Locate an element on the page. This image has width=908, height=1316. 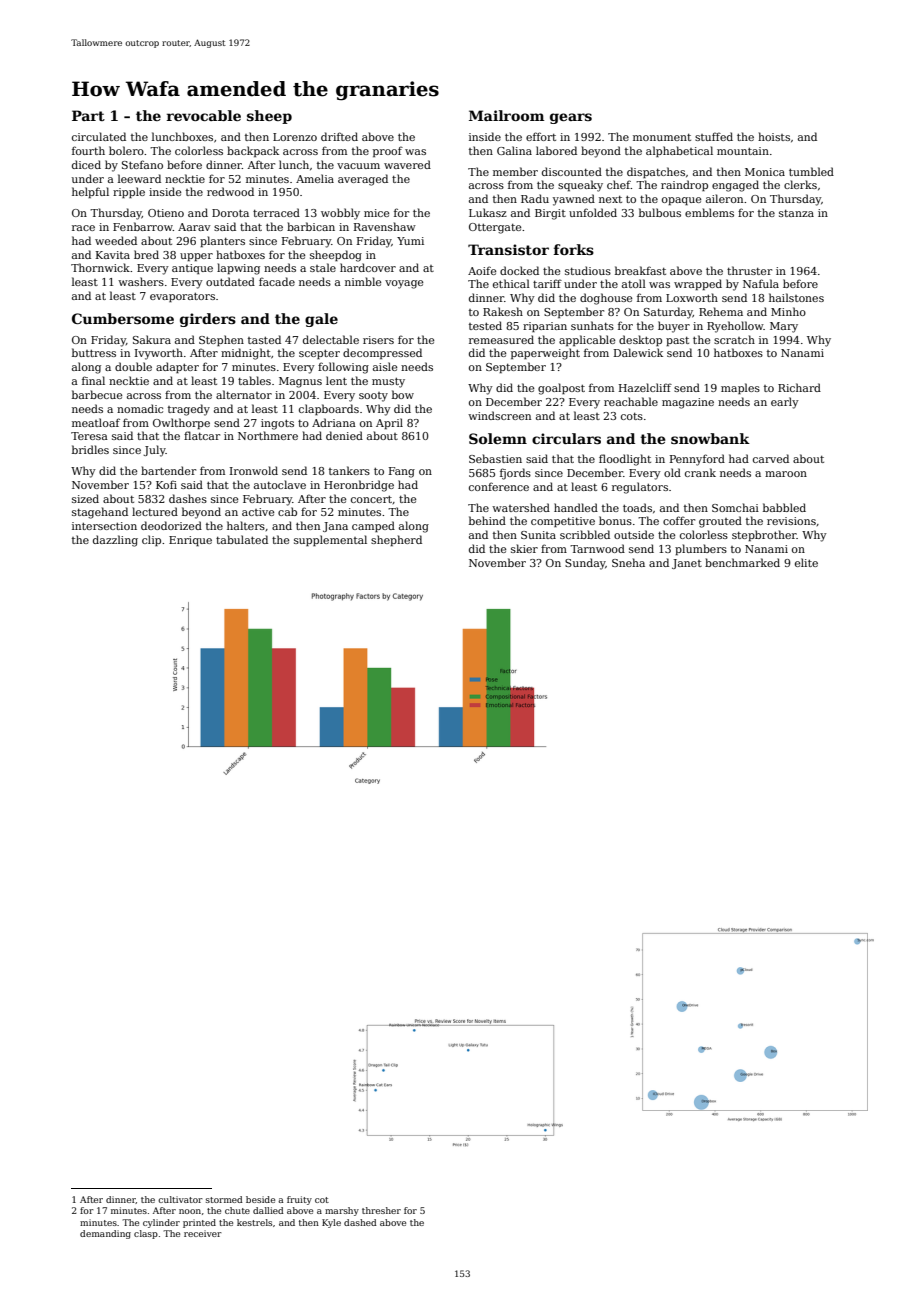
dashed is located at coordinates (360, 1222).
